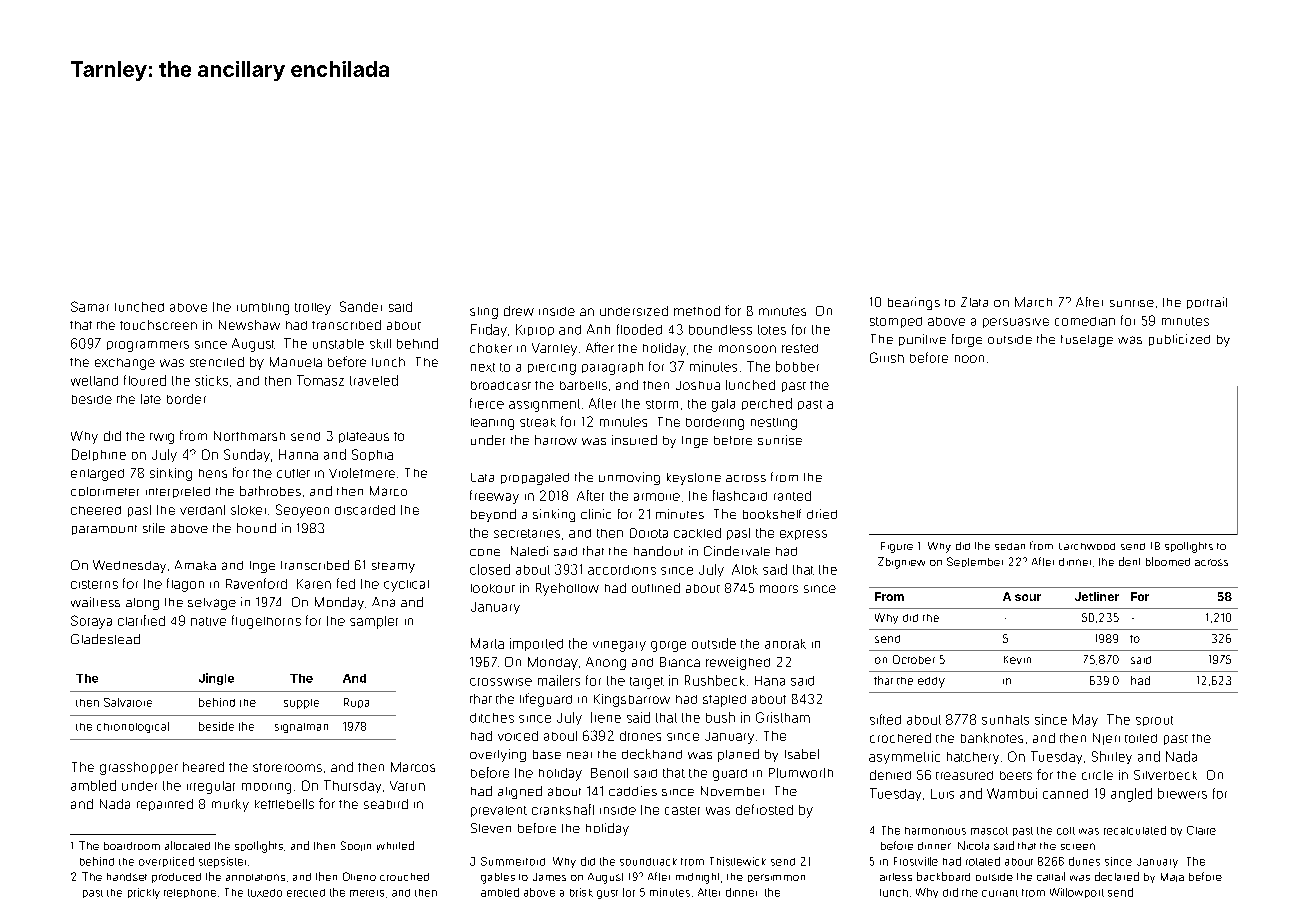  I want to click on annotations, so click(255, 877).
